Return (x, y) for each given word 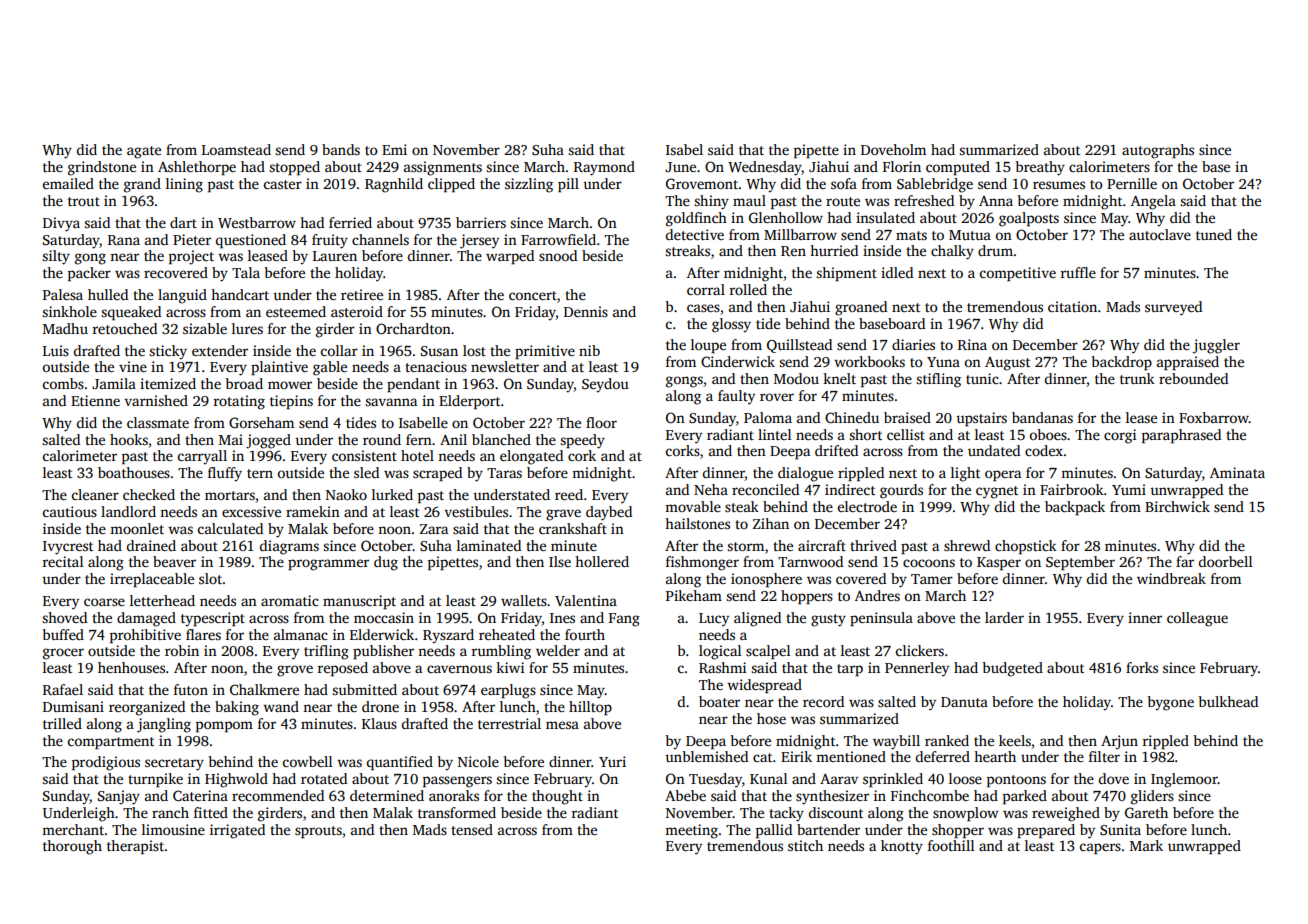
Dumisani (73, 706)
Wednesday (765, 168)
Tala (246, 272)
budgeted (1012, 669)
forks (1142, 667)
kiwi (510, 667)
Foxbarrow (1214, 417)
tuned (1214, 234)
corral (706, 289)
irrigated (237, 831)
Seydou (605, 385)
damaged (146, 619)
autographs (1158, 151)
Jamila (114, 383)
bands (341, 149)
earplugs (508, 691)
